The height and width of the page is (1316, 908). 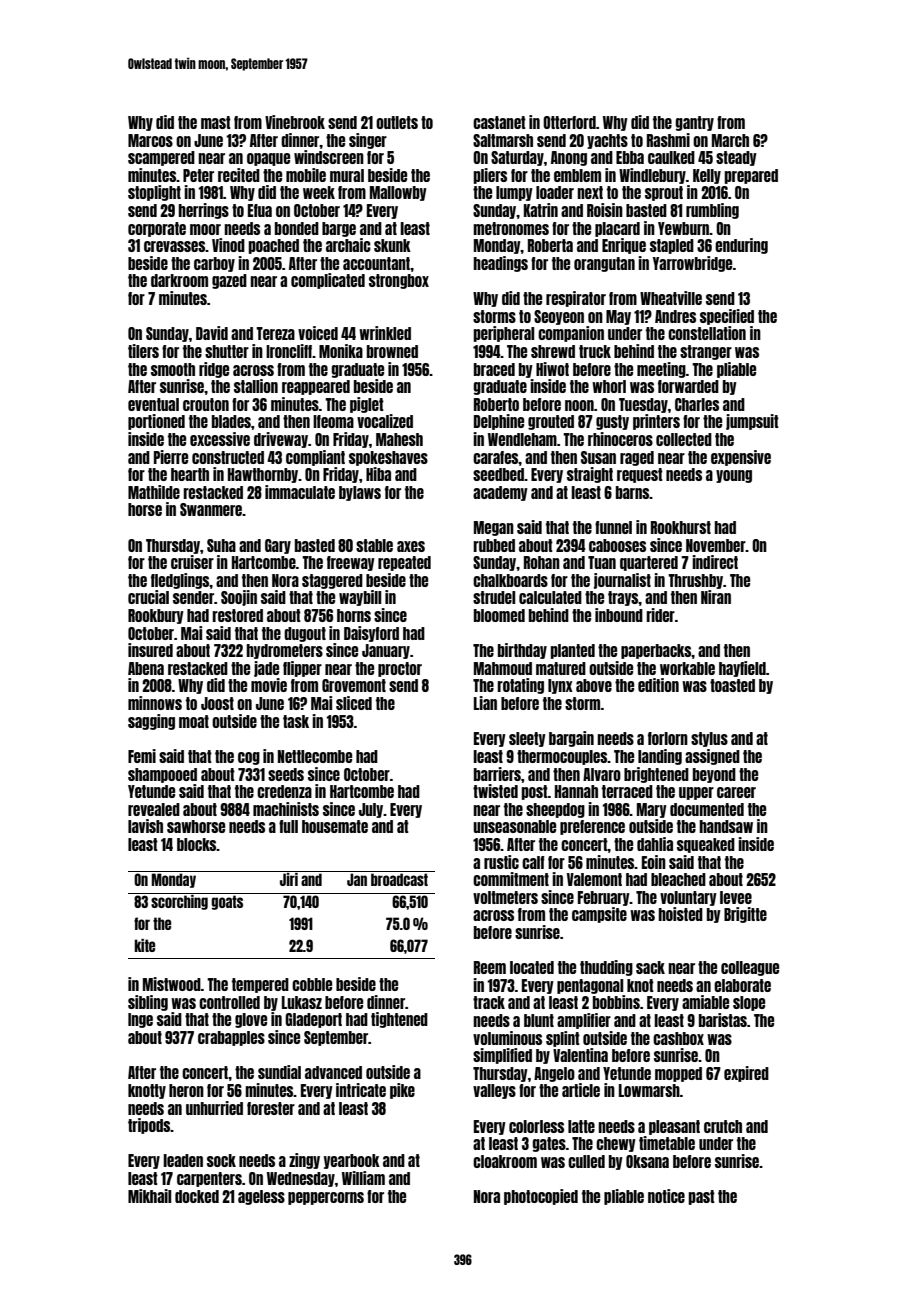 I want to click on pliers, so click(x=490, y=176).
